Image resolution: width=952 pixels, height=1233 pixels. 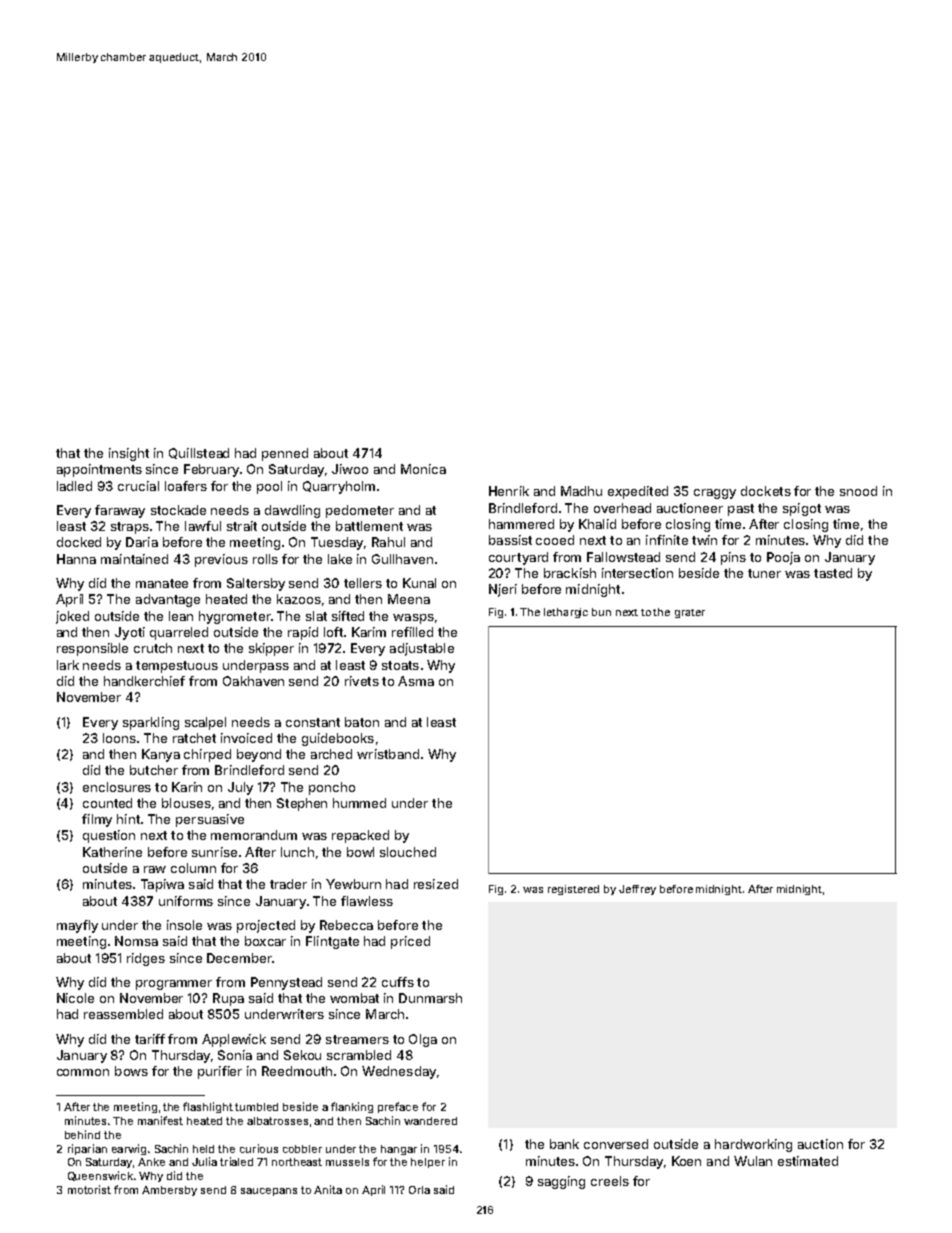 I want to click on bun, so click(x=601, y=612).
